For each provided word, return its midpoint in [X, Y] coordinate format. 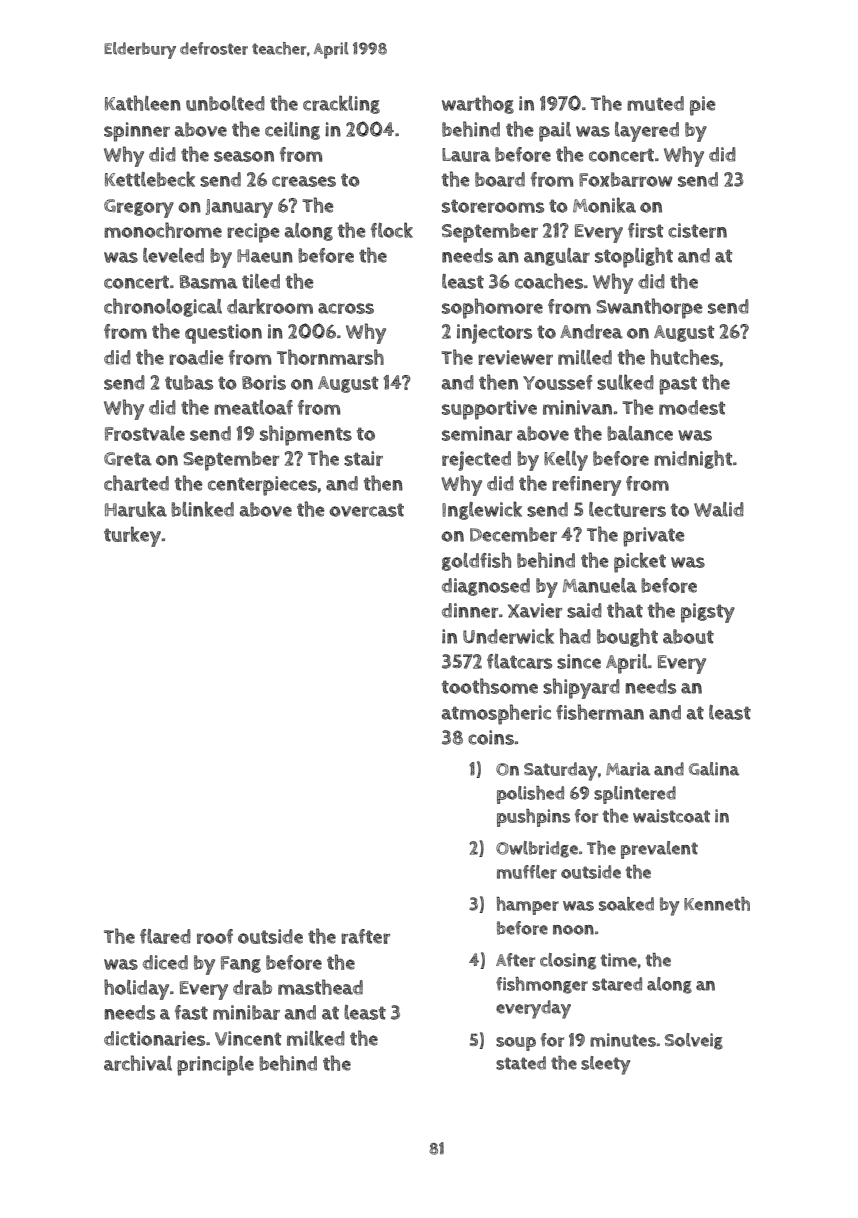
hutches [685, 357]
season [244, 156]
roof [215, 936]
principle [215, 1066]
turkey [132, 536]
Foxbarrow [626, 179]
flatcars [519, 661]
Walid [719, 509]
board [500, 179]
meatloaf [253, 407]
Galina [714, 769]
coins [491, 737]
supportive [489, 410]
